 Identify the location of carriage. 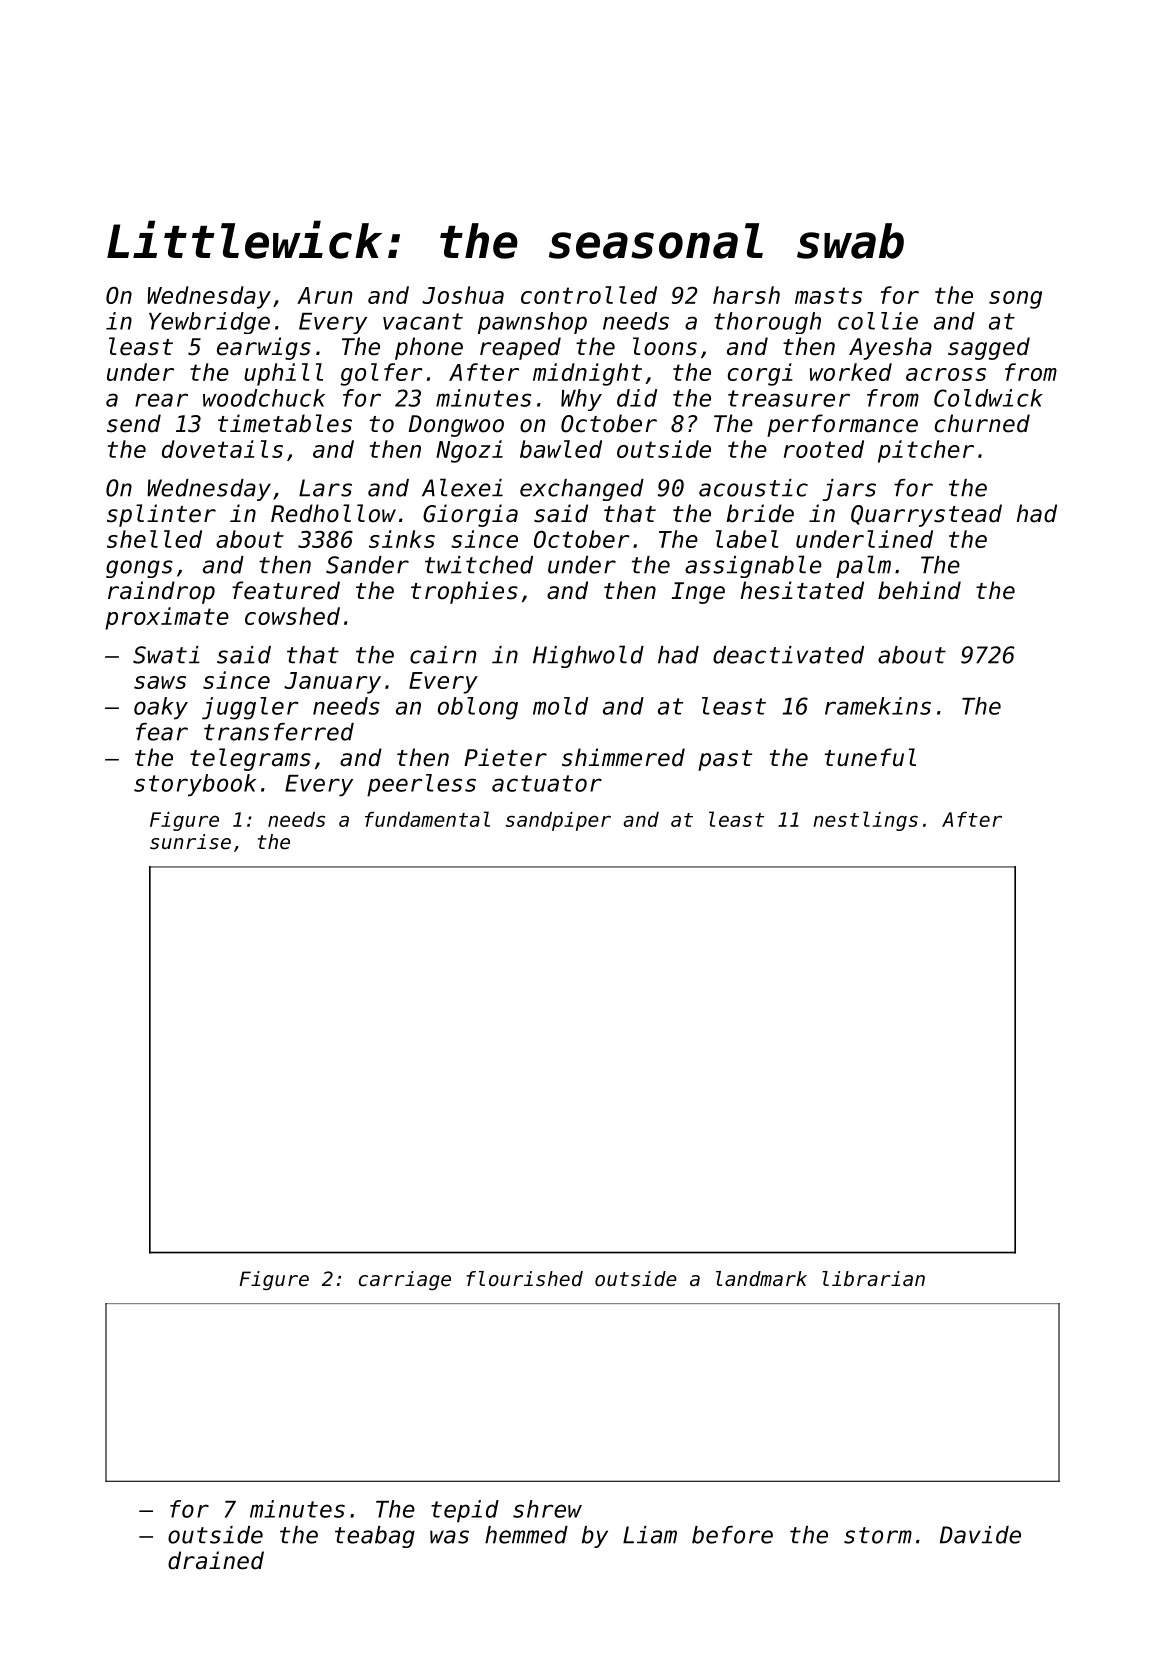
(405, 1280).
